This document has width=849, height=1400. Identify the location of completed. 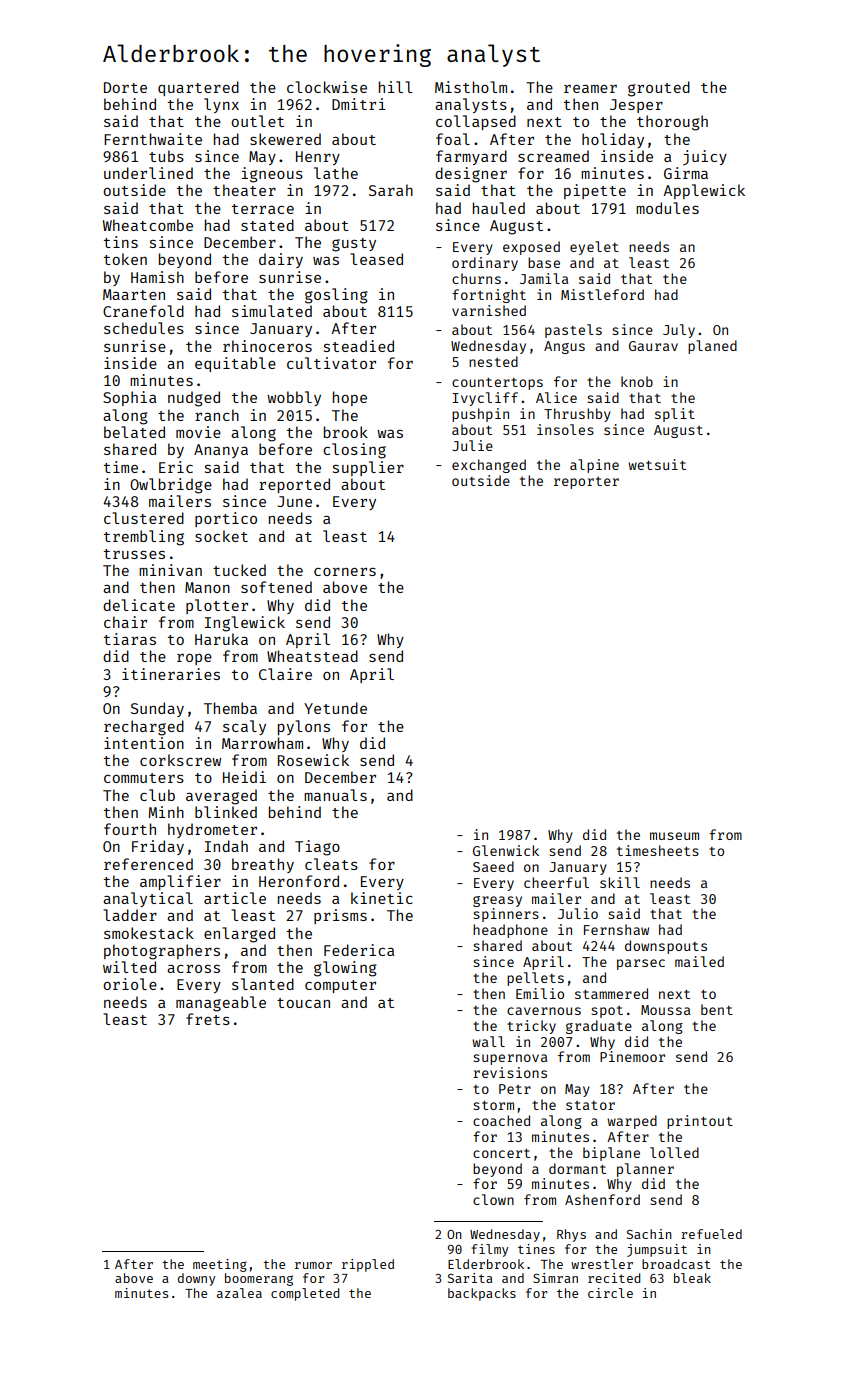
(305, 1294).
